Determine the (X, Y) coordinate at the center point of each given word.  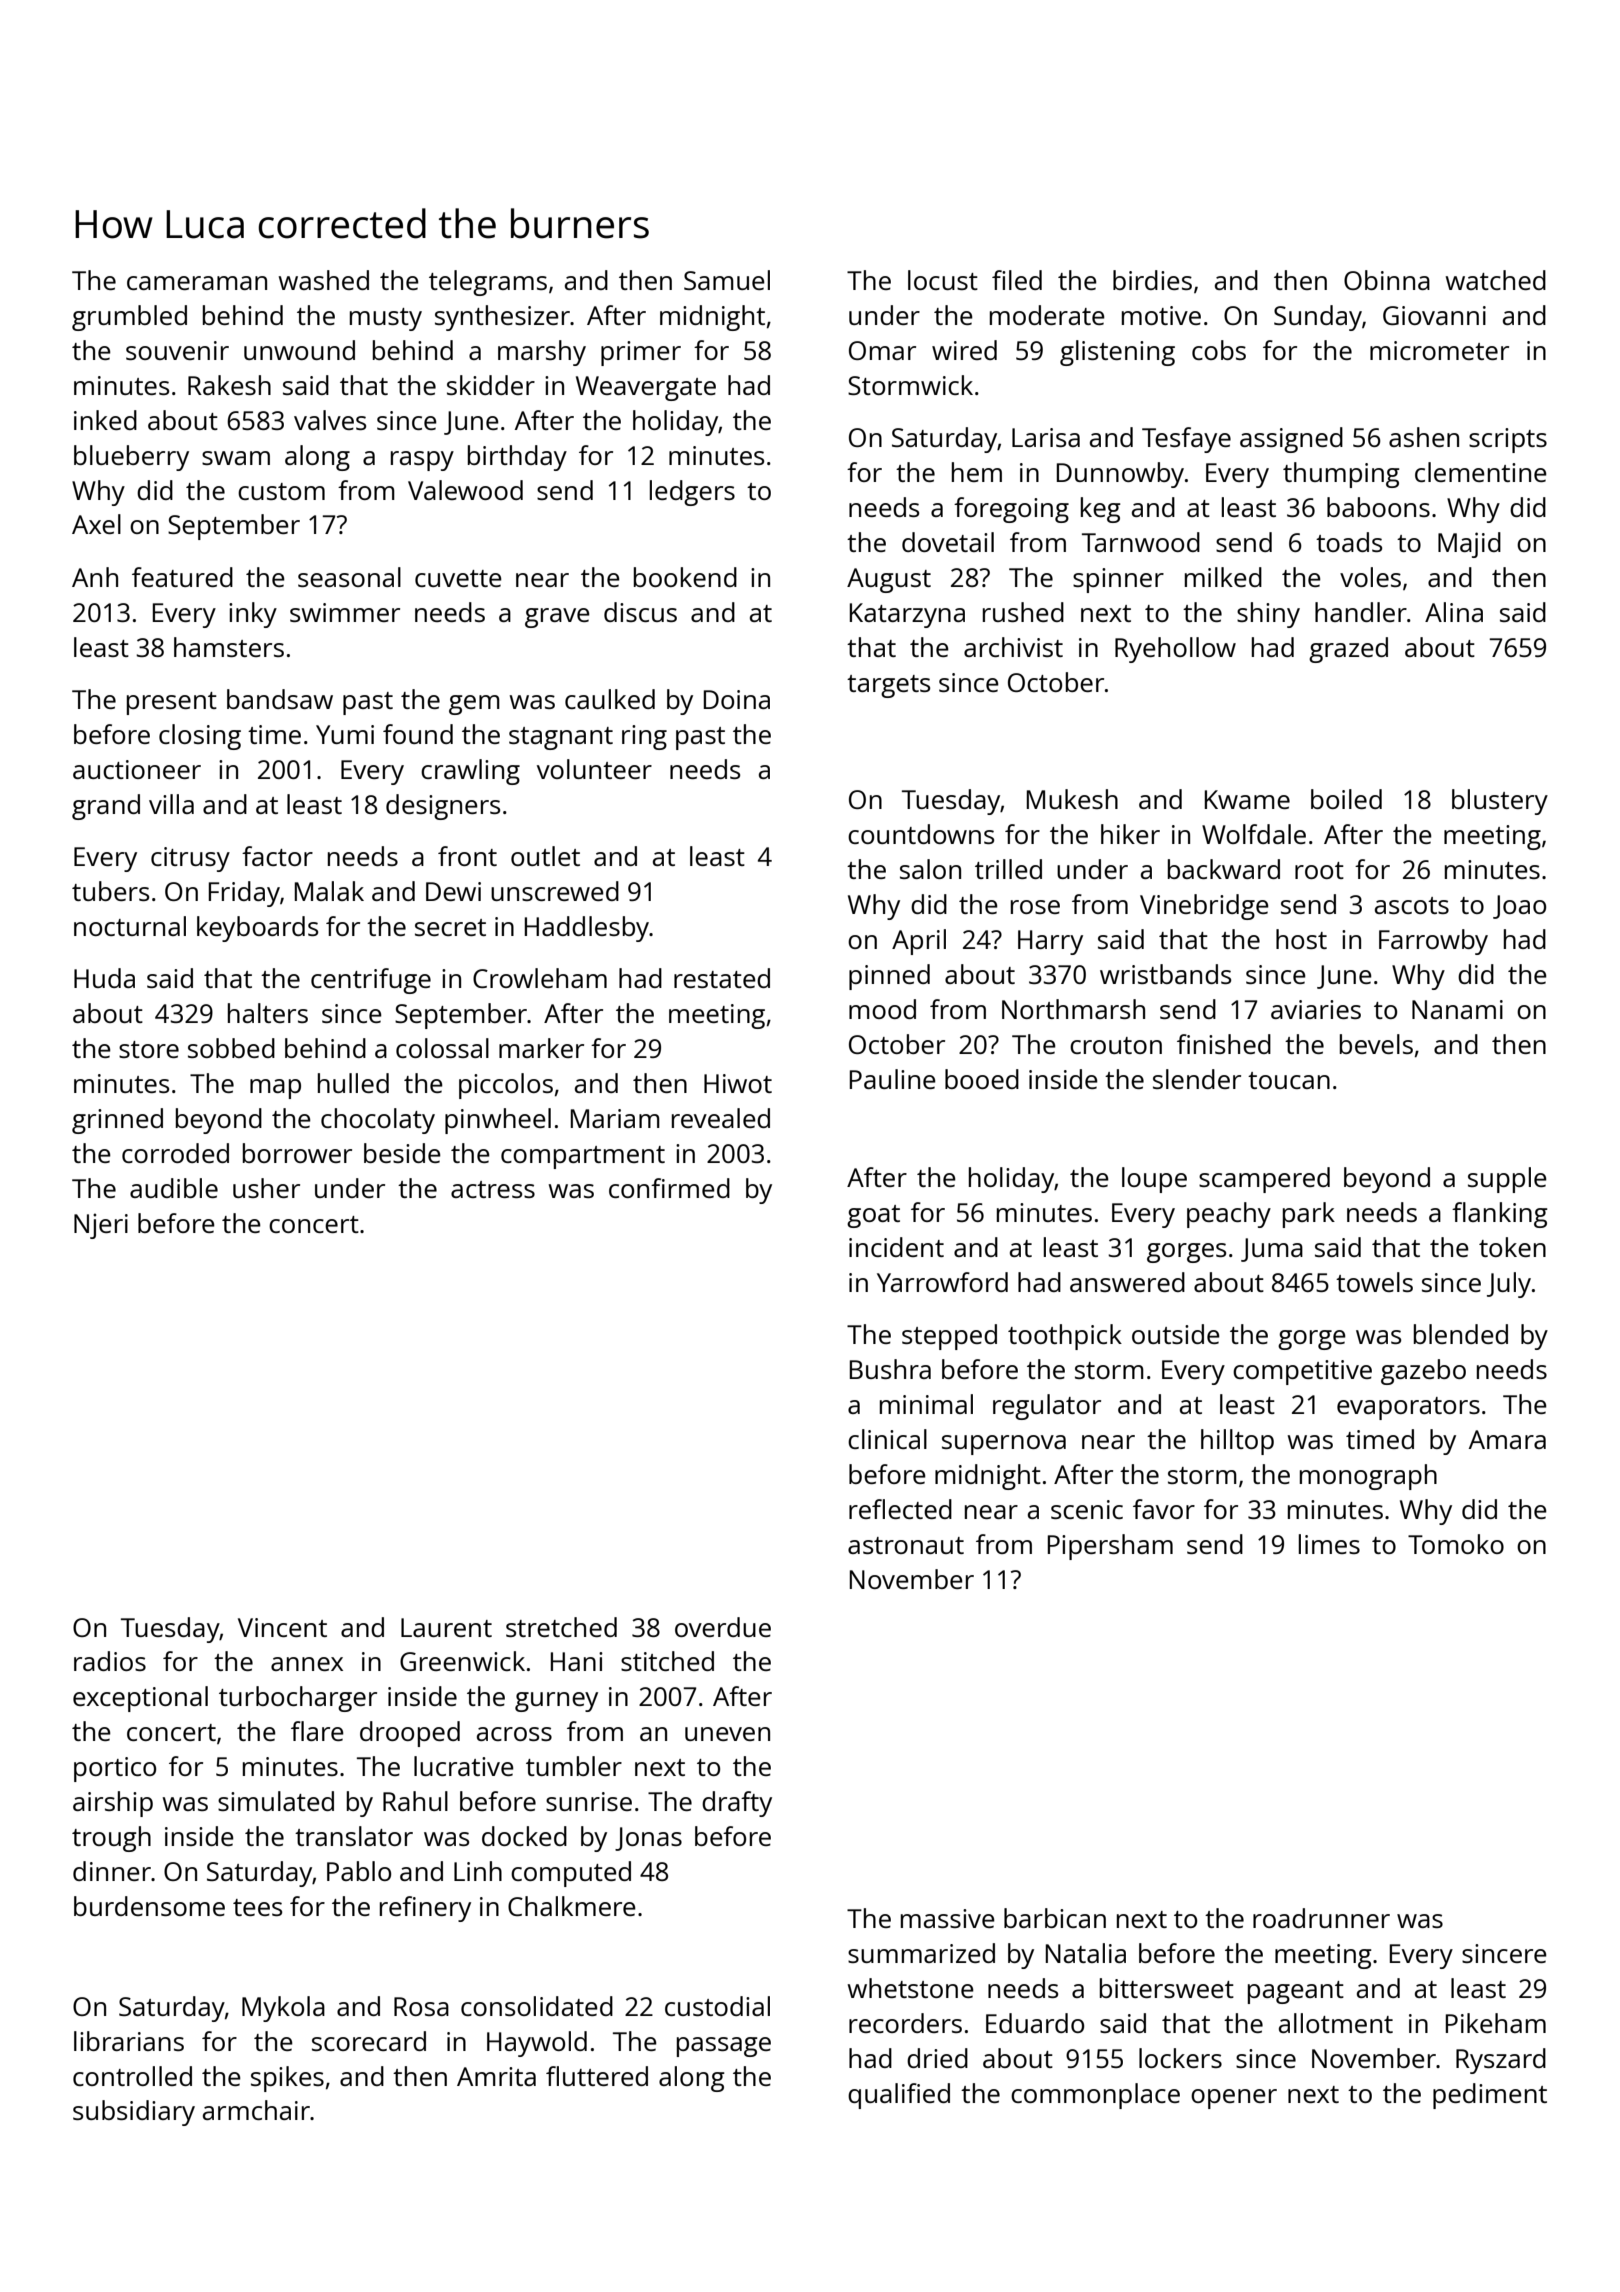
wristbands (1165, 974)
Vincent (282, 1627)
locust (943, 280)
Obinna (1387, 280)
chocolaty (378, 1121)
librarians (129, 2041)
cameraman (197, 283)
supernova (1004, 1445)
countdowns (921, 834)
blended (1461, 1334)
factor (277, 856)
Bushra (890, 1369)
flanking (1500, 1215)
